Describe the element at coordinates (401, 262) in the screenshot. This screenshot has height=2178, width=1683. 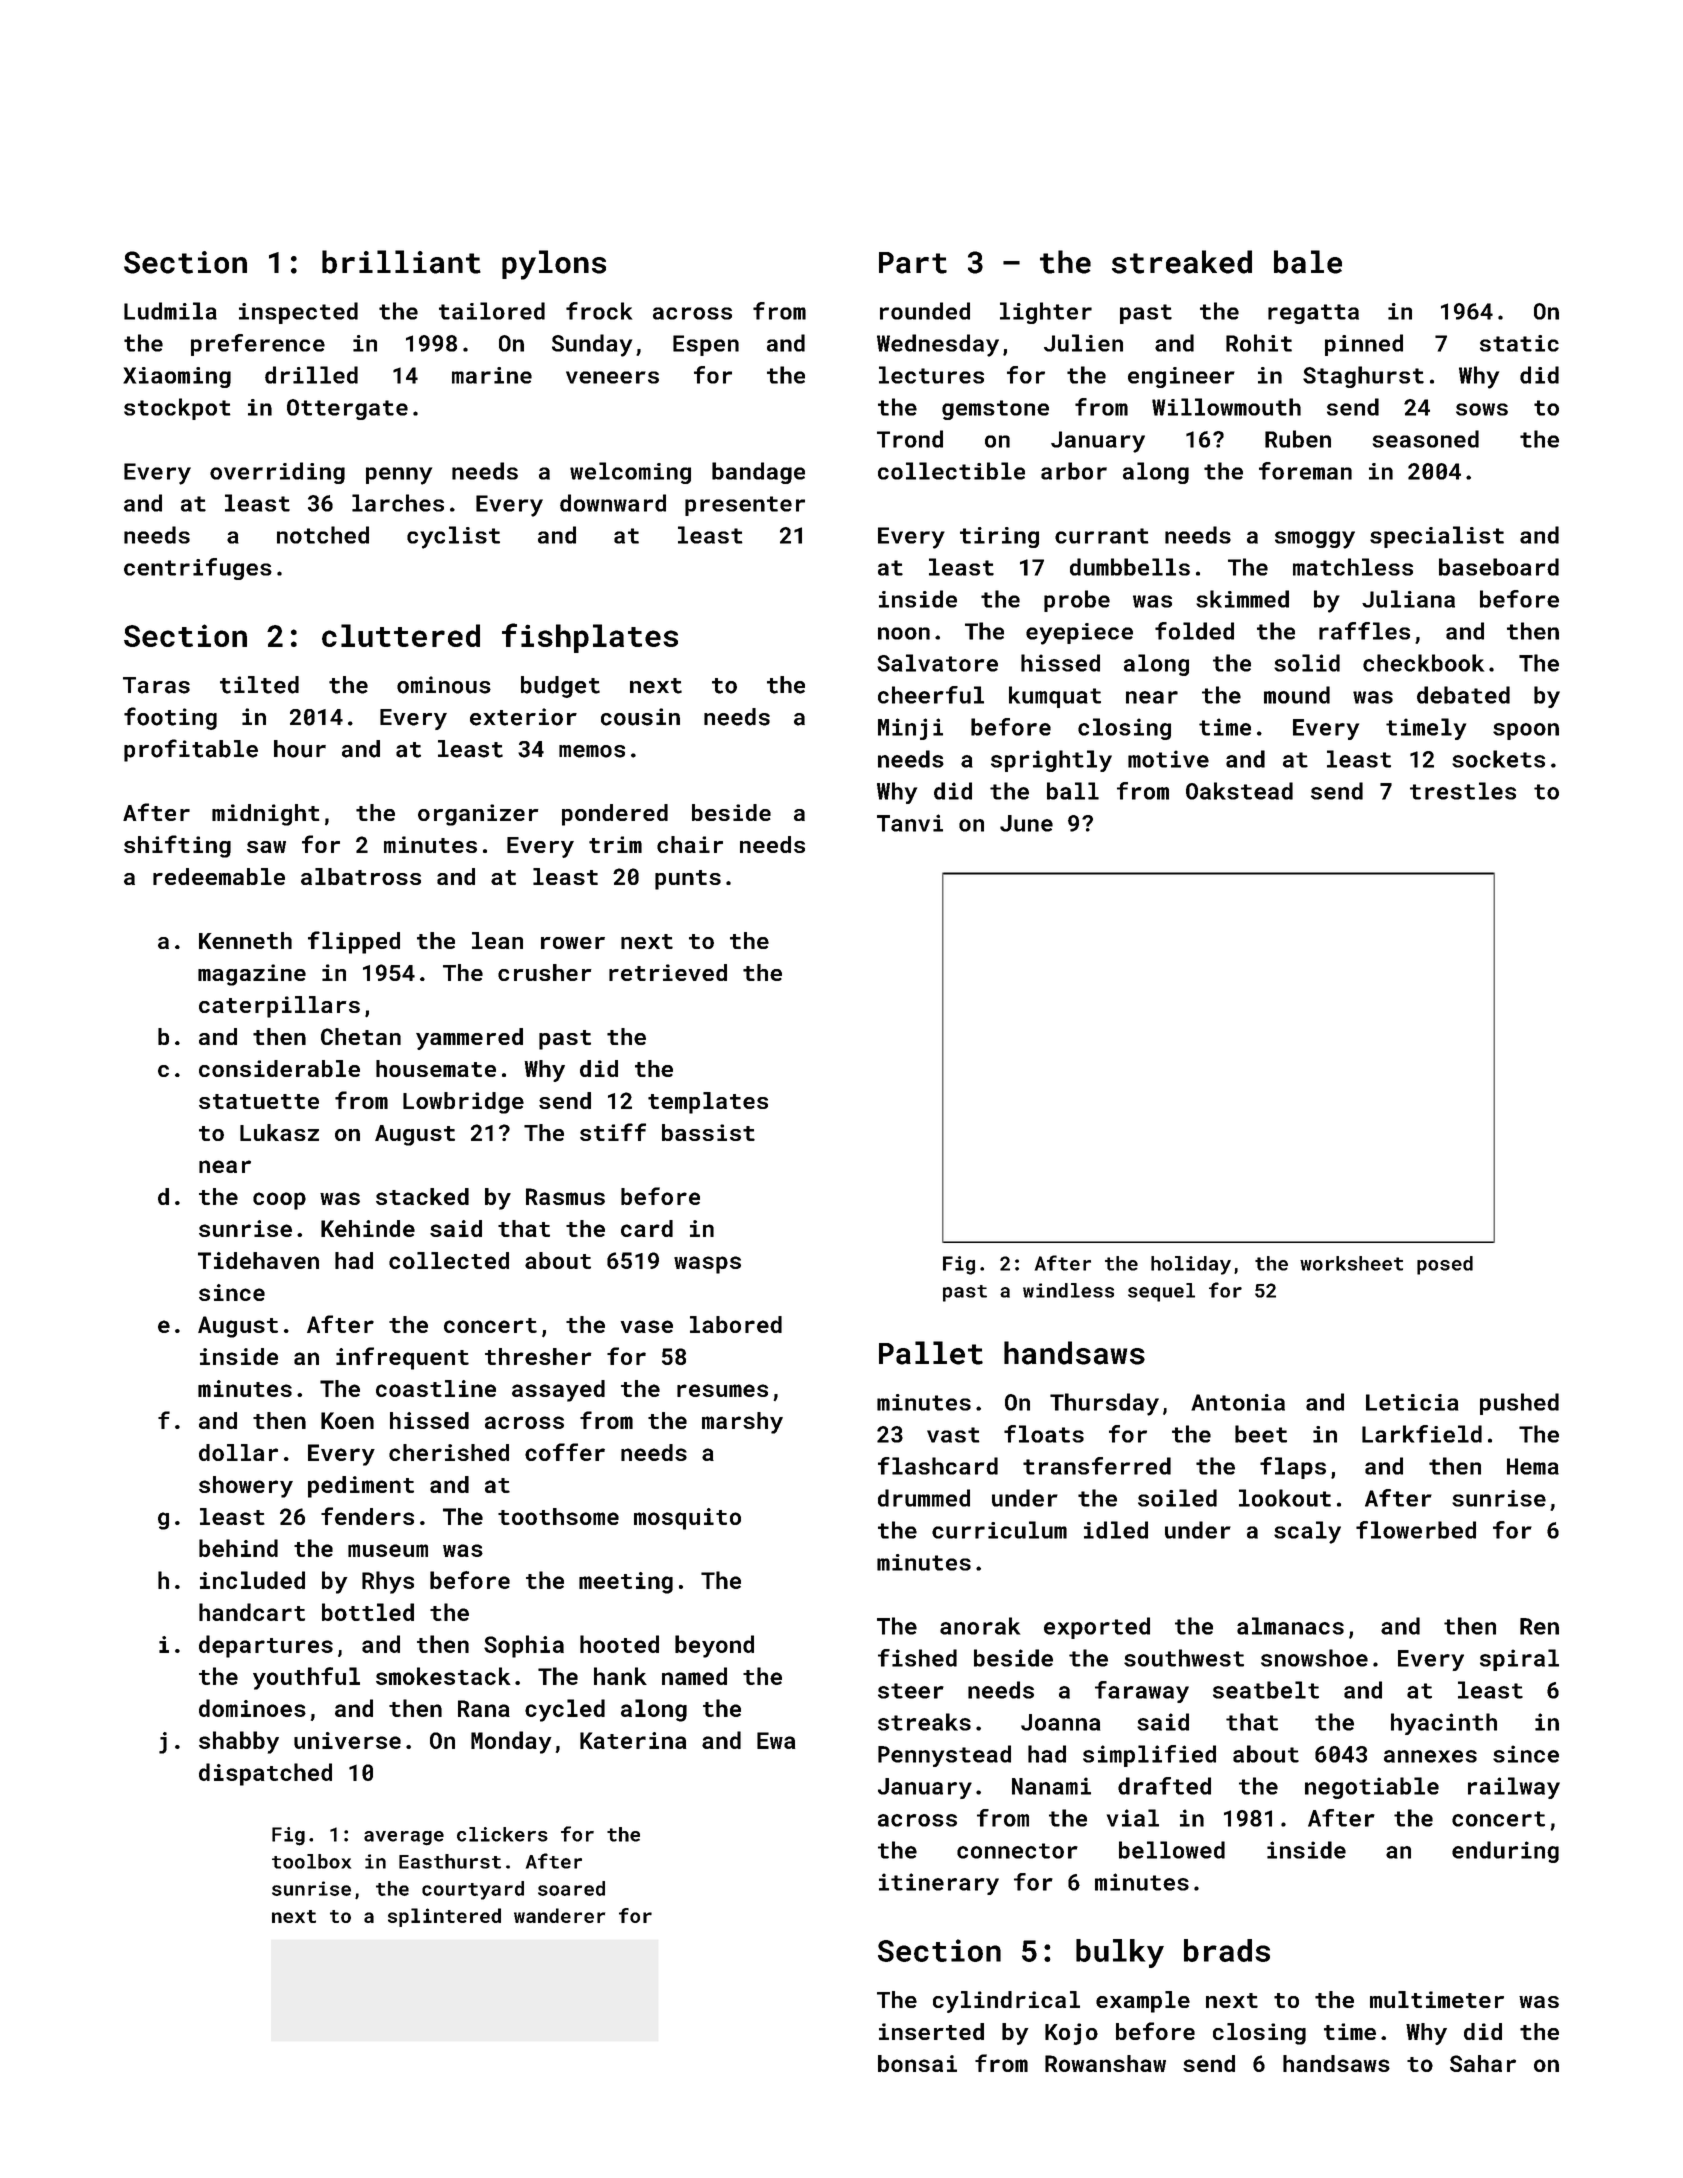
I see `brilliant` at that location.
